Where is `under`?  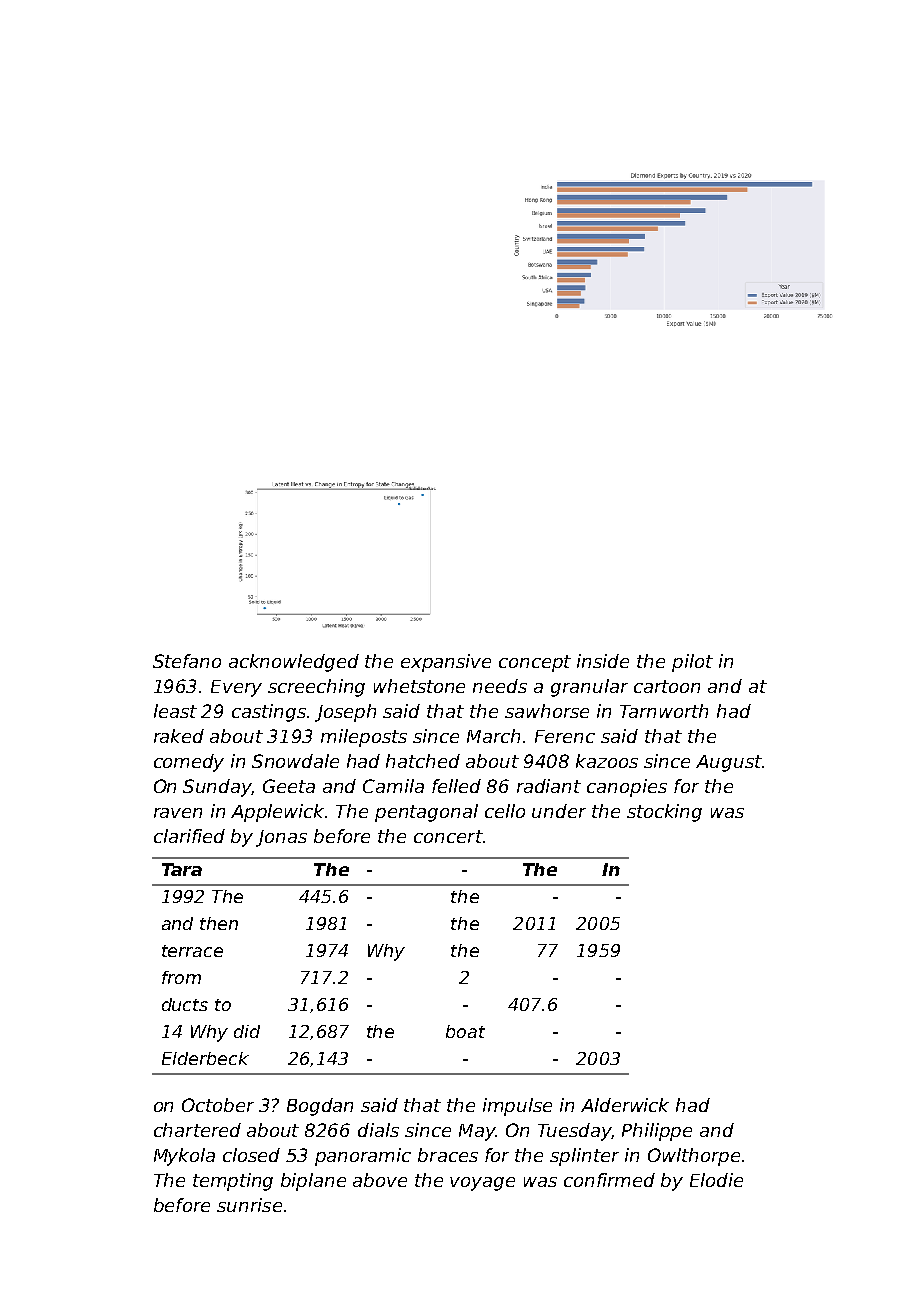 under is located at coordinates (559, 811).
